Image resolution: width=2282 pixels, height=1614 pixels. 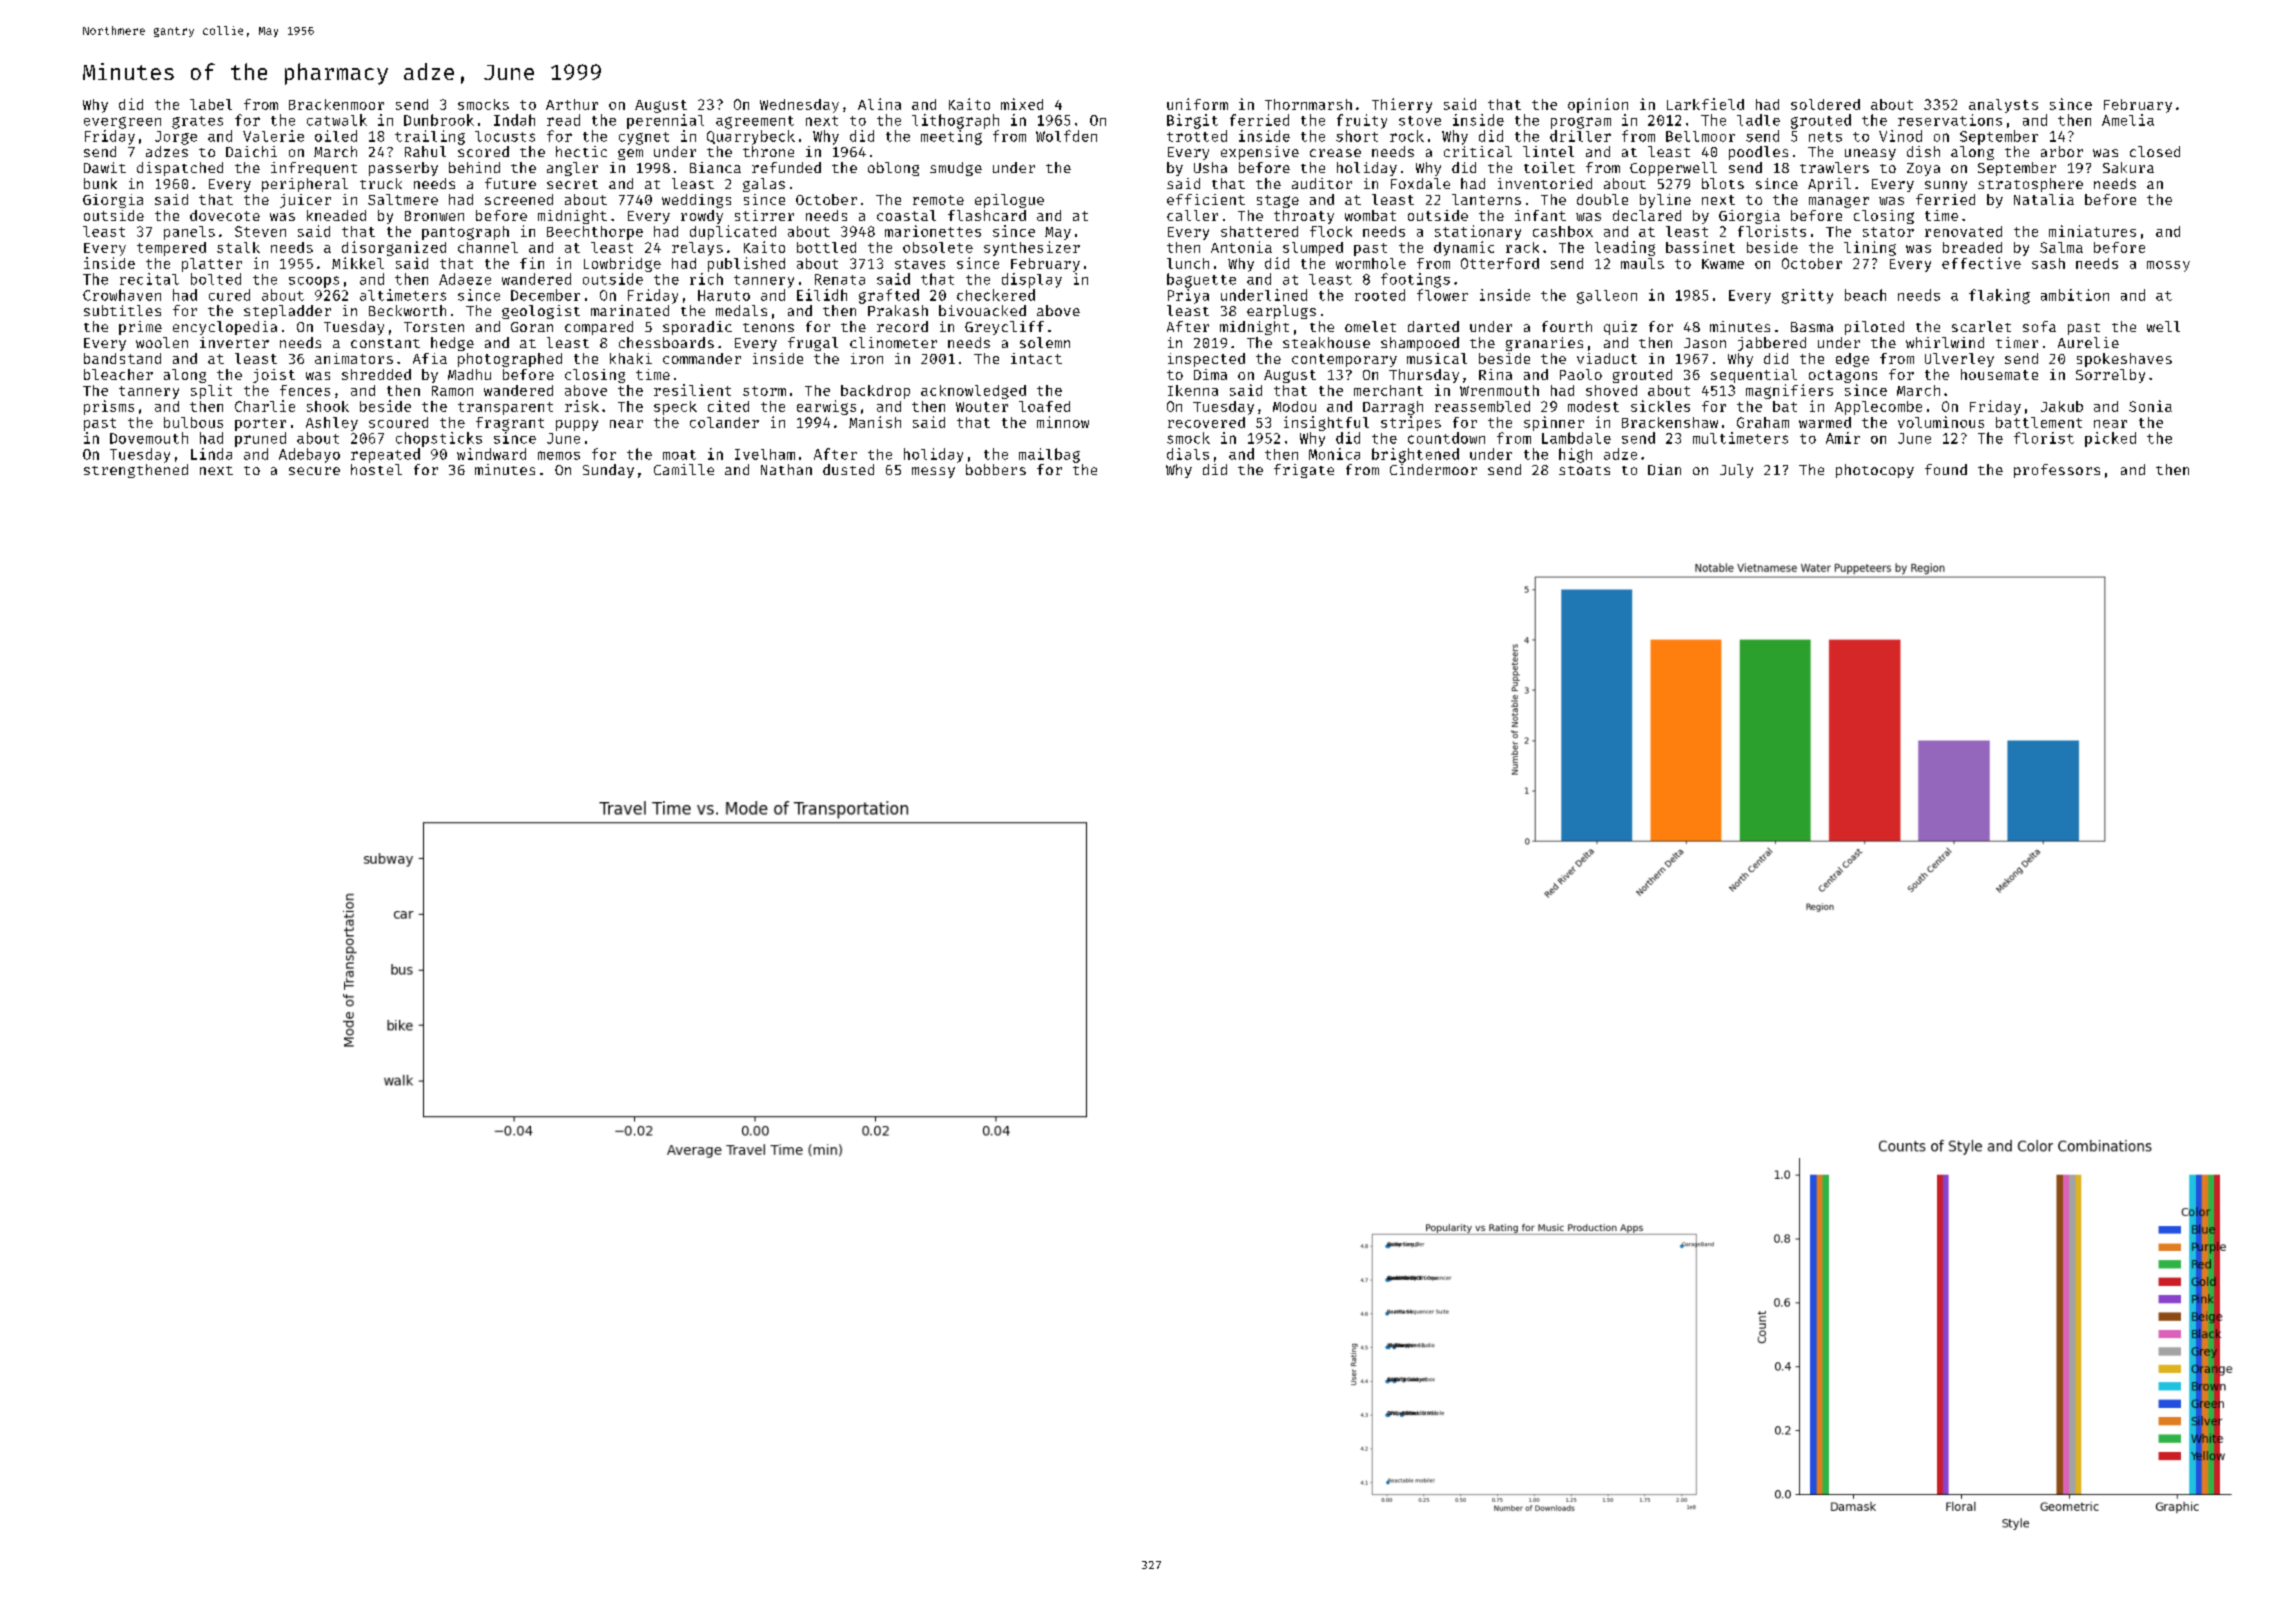 I want to click on analysts, so click(x=2003, y=106).
